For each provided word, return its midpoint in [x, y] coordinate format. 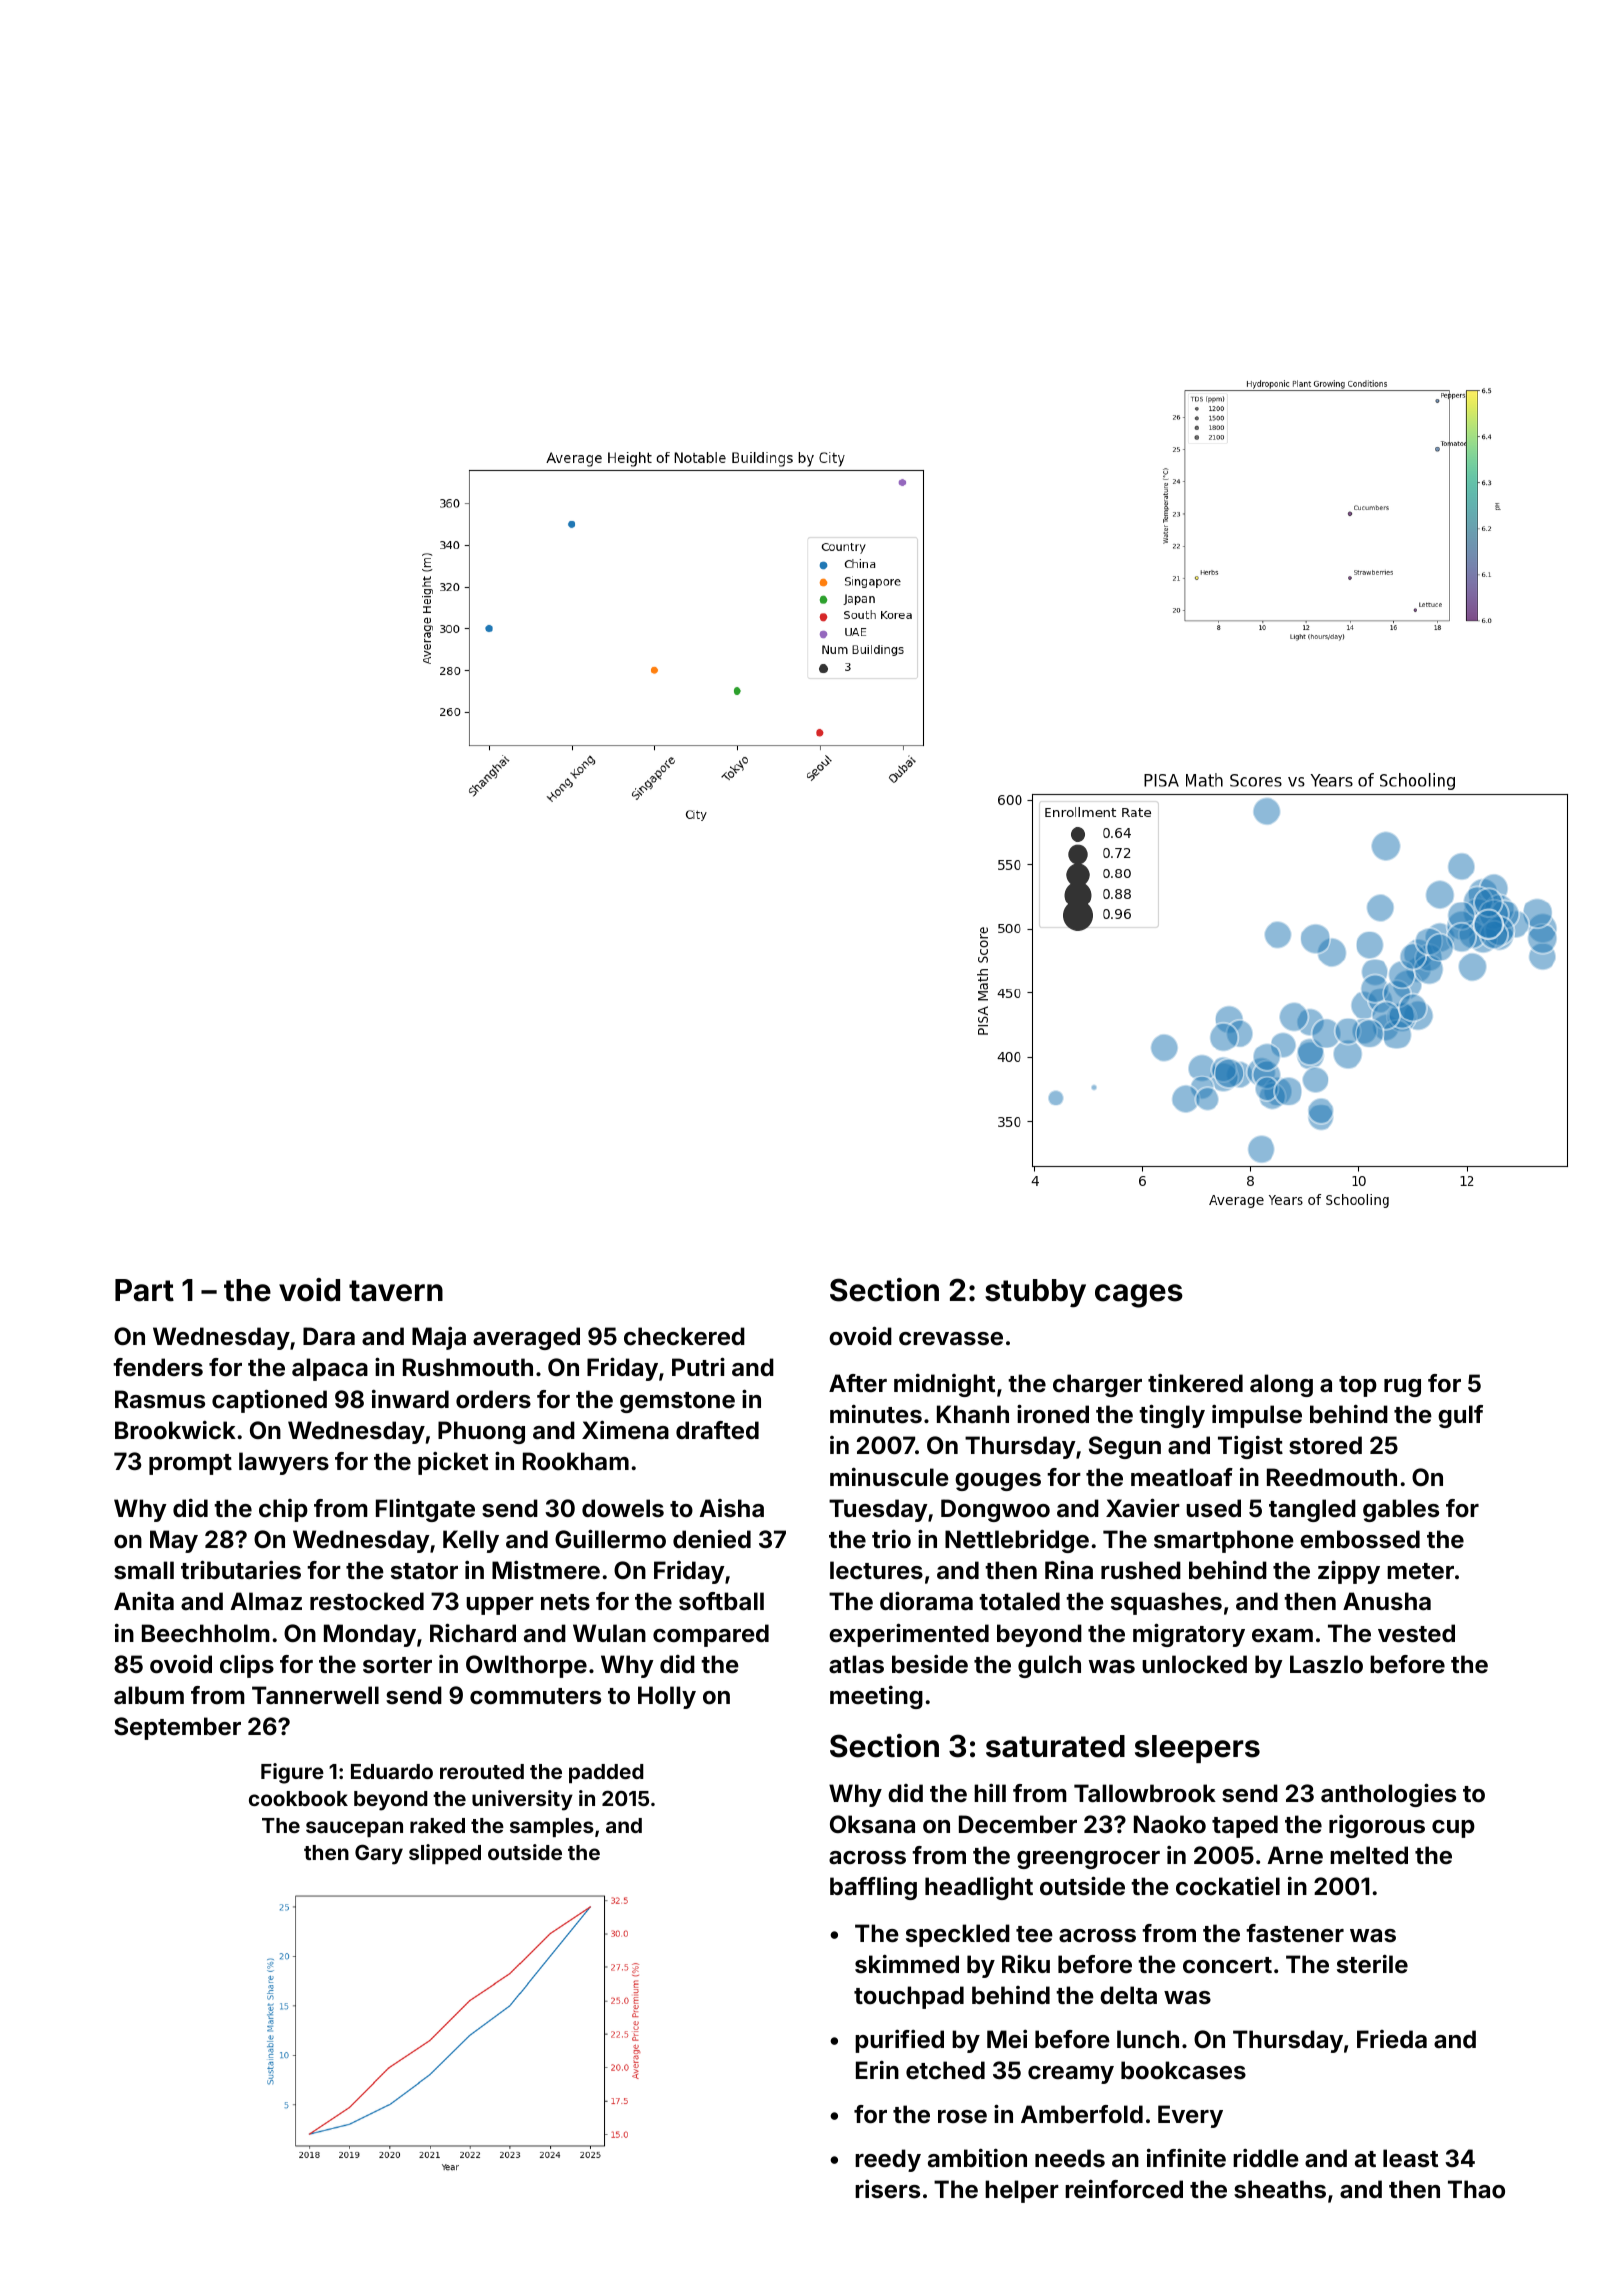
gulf [1460, 1416]
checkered [684, 1336]
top [1358, 1386]
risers [887, 2189]
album [149, 1695]
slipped [445, 1854]
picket [453, 1463]
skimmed [907, 1964]
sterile [1372, 1964]
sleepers [1197, 1749]
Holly [667, 1697]
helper [1022, 2191]
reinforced [1124, 2189]
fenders [158, 1367]
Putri [698, 1366]
